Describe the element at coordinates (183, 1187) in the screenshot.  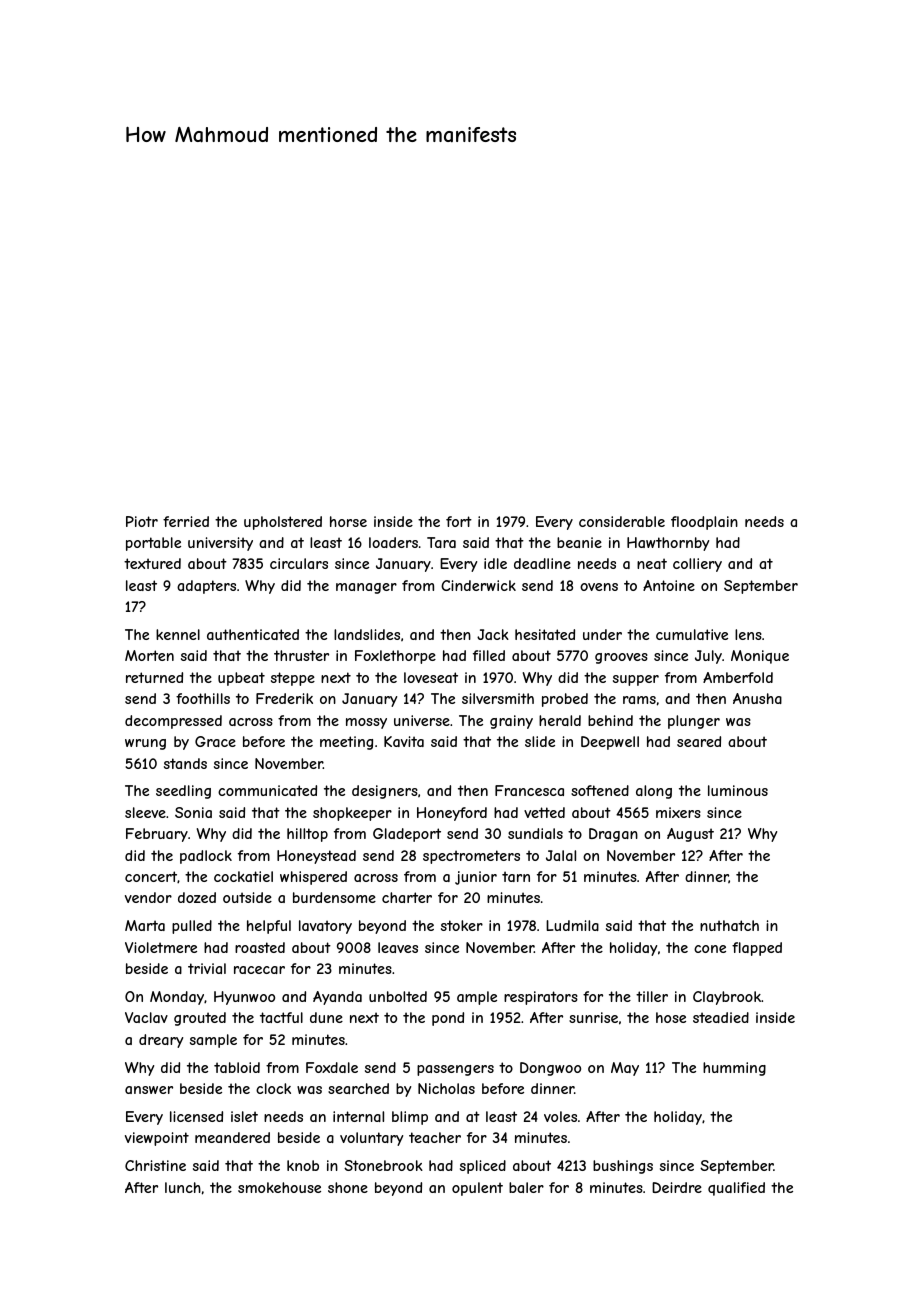
I see `lunch` at that location.
